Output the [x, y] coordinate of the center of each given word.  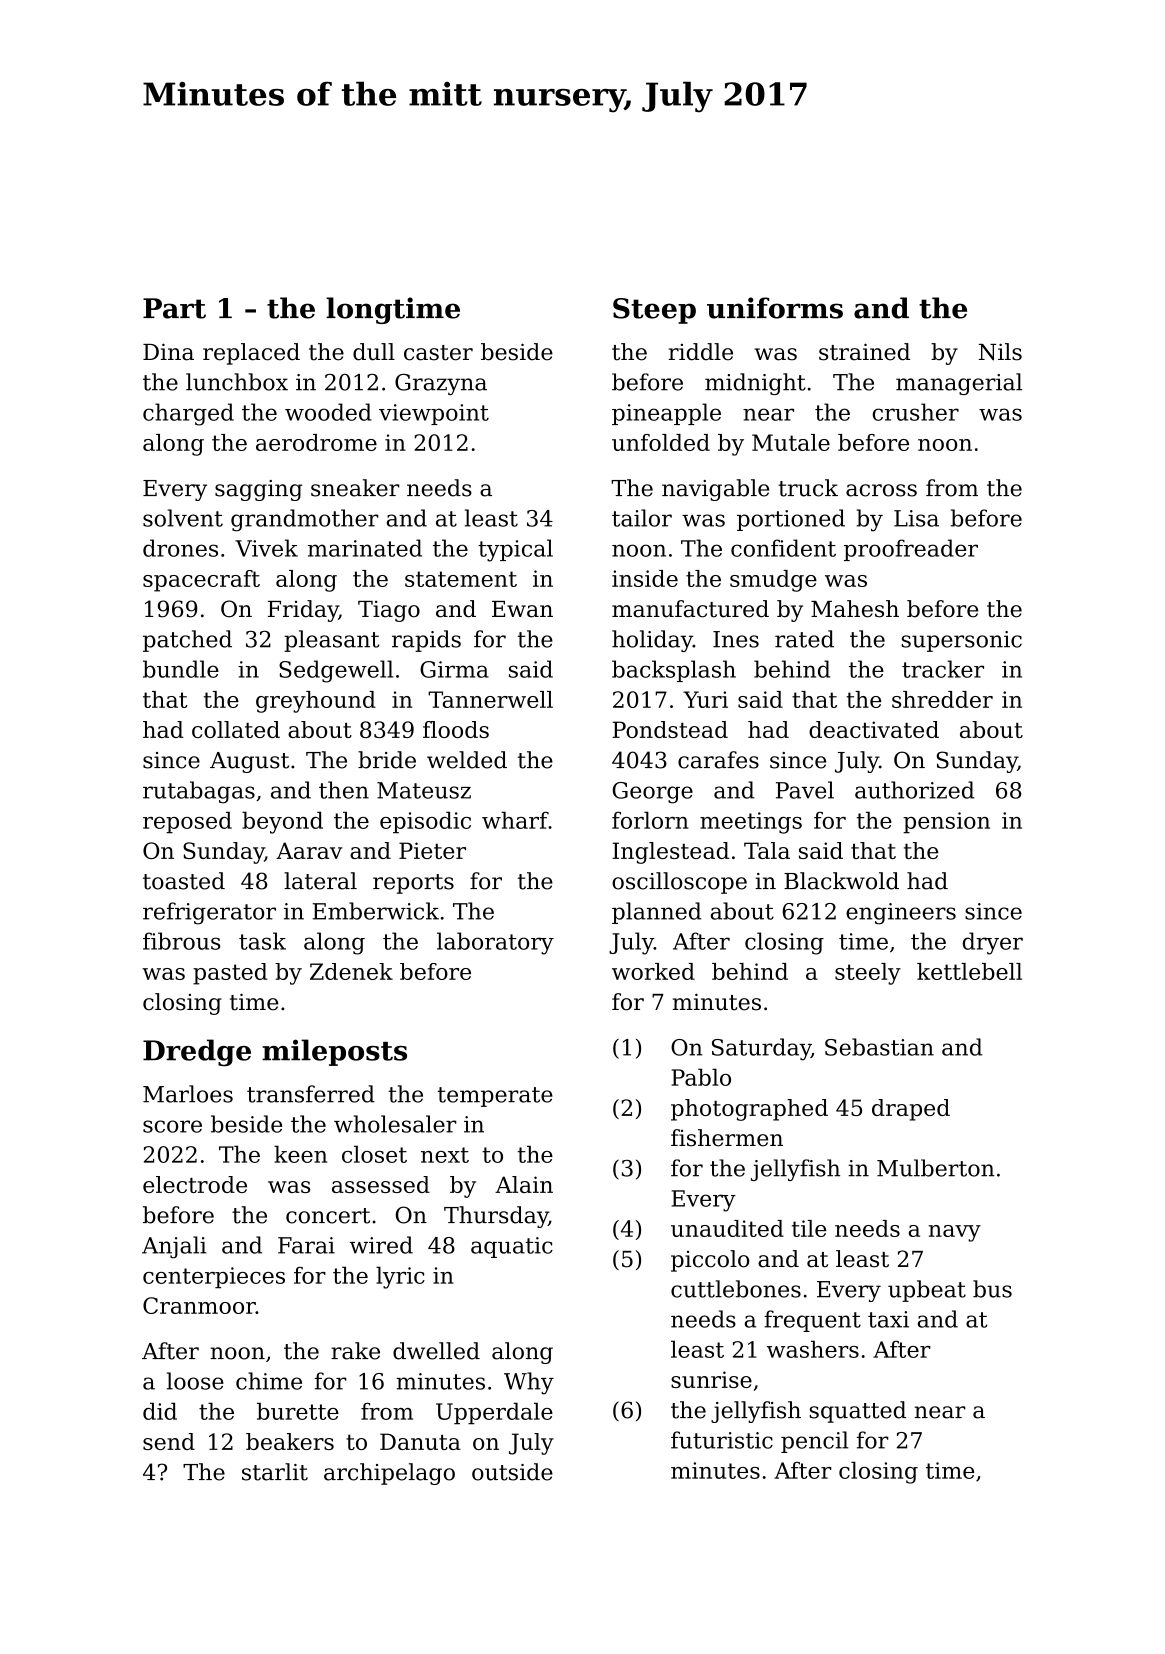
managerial [959, 384]
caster [438, 353]
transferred [311, 1094]
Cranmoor [199, 1305]
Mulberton [936, 1168]
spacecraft [201, 581]
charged [188, 414]
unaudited [727, 1228]
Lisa [916, 518]
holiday [652, 641]
